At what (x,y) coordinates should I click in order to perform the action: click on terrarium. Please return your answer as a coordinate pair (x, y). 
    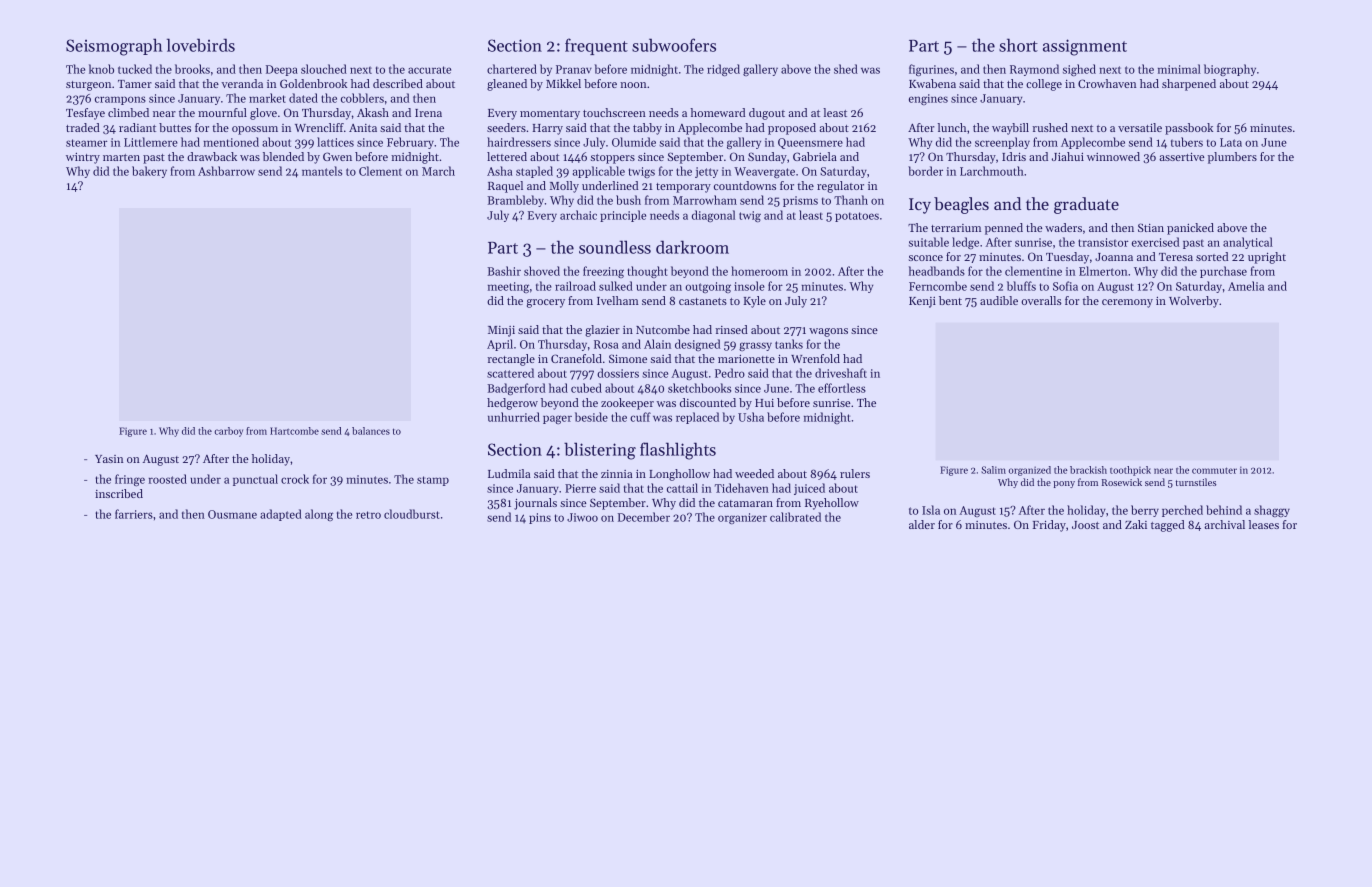
    Looking at the image, I should click on (956, 228).
